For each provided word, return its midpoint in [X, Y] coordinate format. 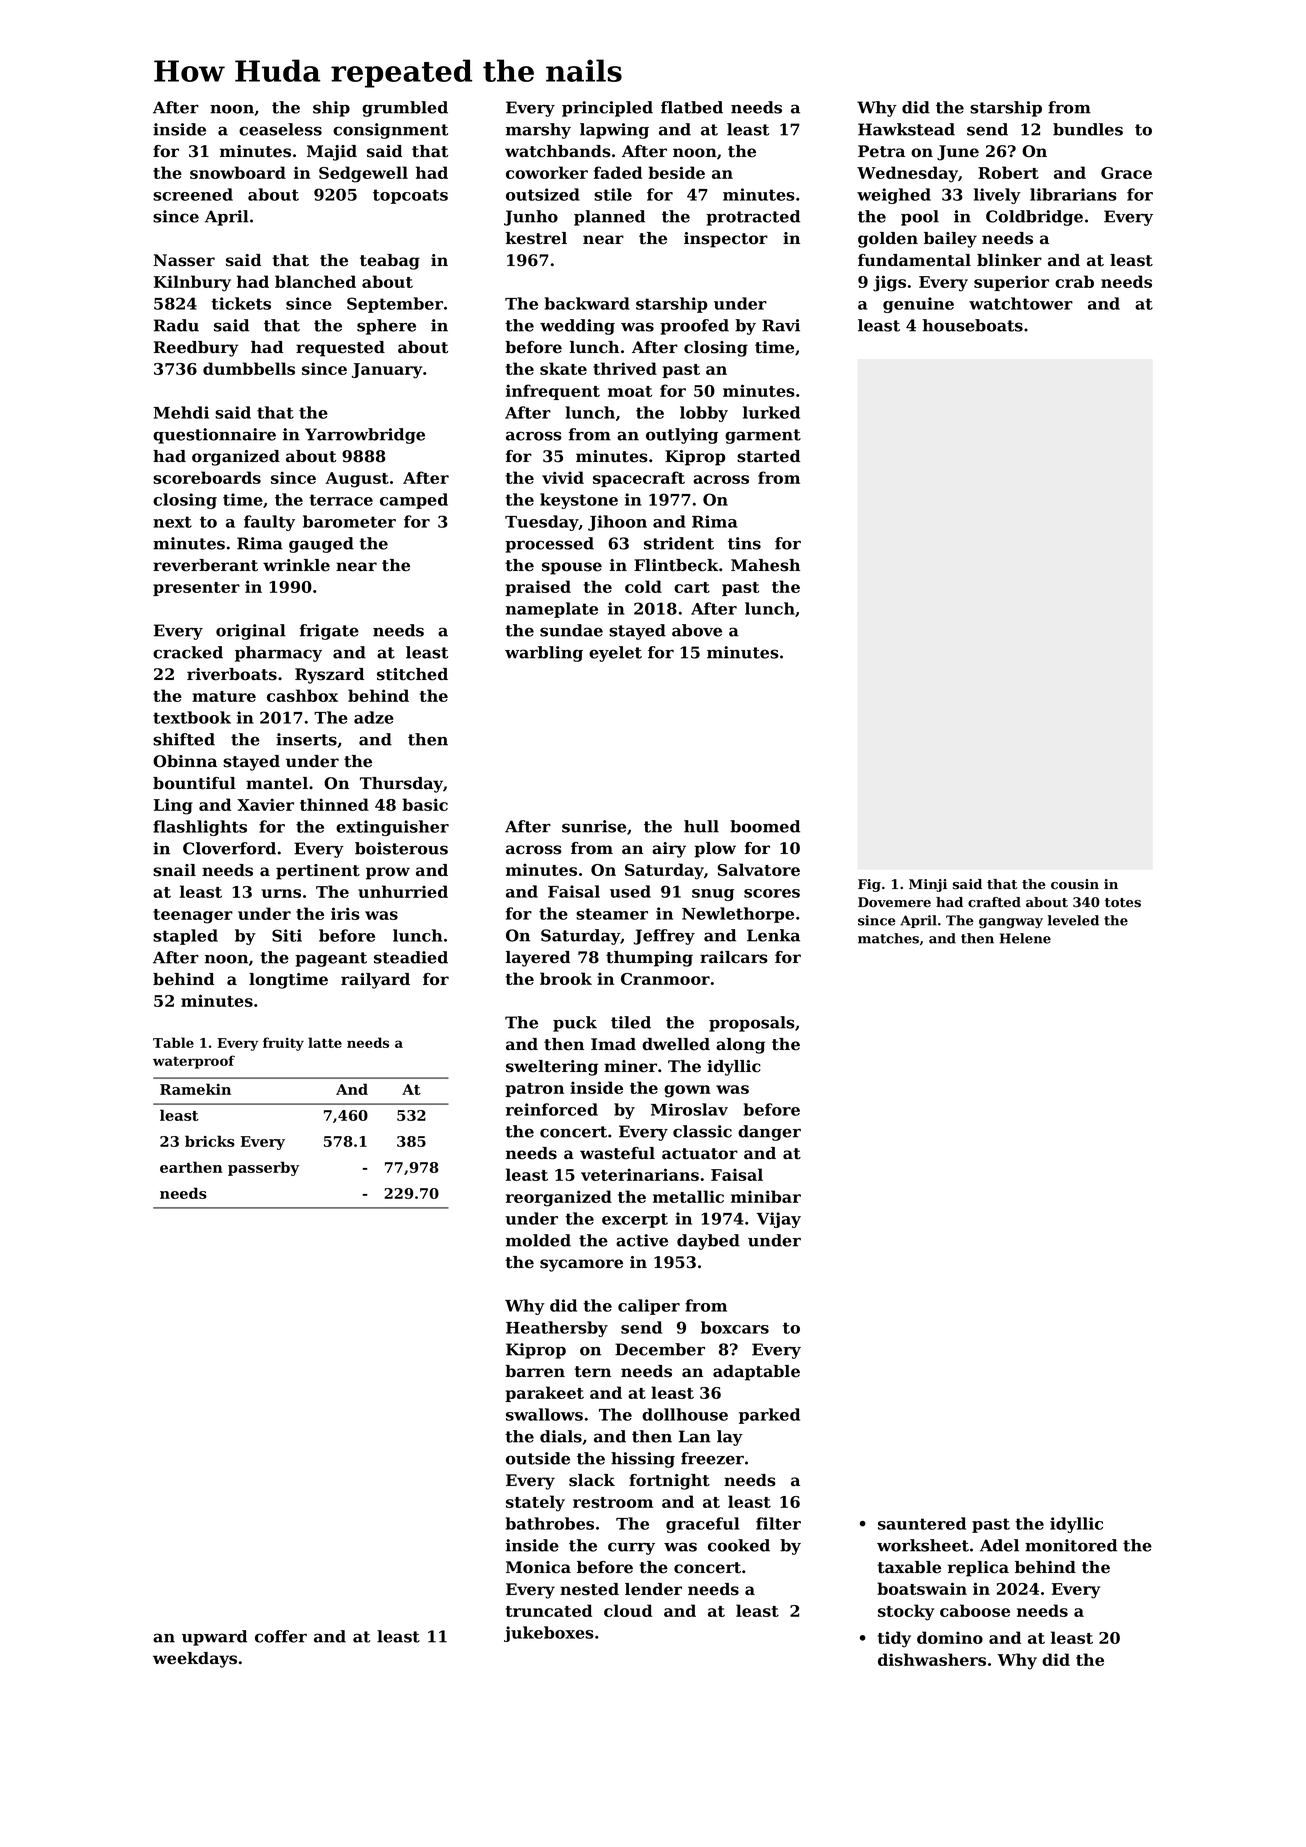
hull [701, 826]
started [768, 456]
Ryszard [329, 676]
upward [214, 1638]
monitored [1071, 1545]
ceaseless [280, 129]
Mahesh [765, 565]
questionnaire [214, 436]
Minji [928, 885]
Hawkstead [906, 129]
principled [607, 109]
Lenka [773, 935]
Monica [538, 1567]
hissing [643, 1460]
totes [1123, 903]
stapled [185, 937]
